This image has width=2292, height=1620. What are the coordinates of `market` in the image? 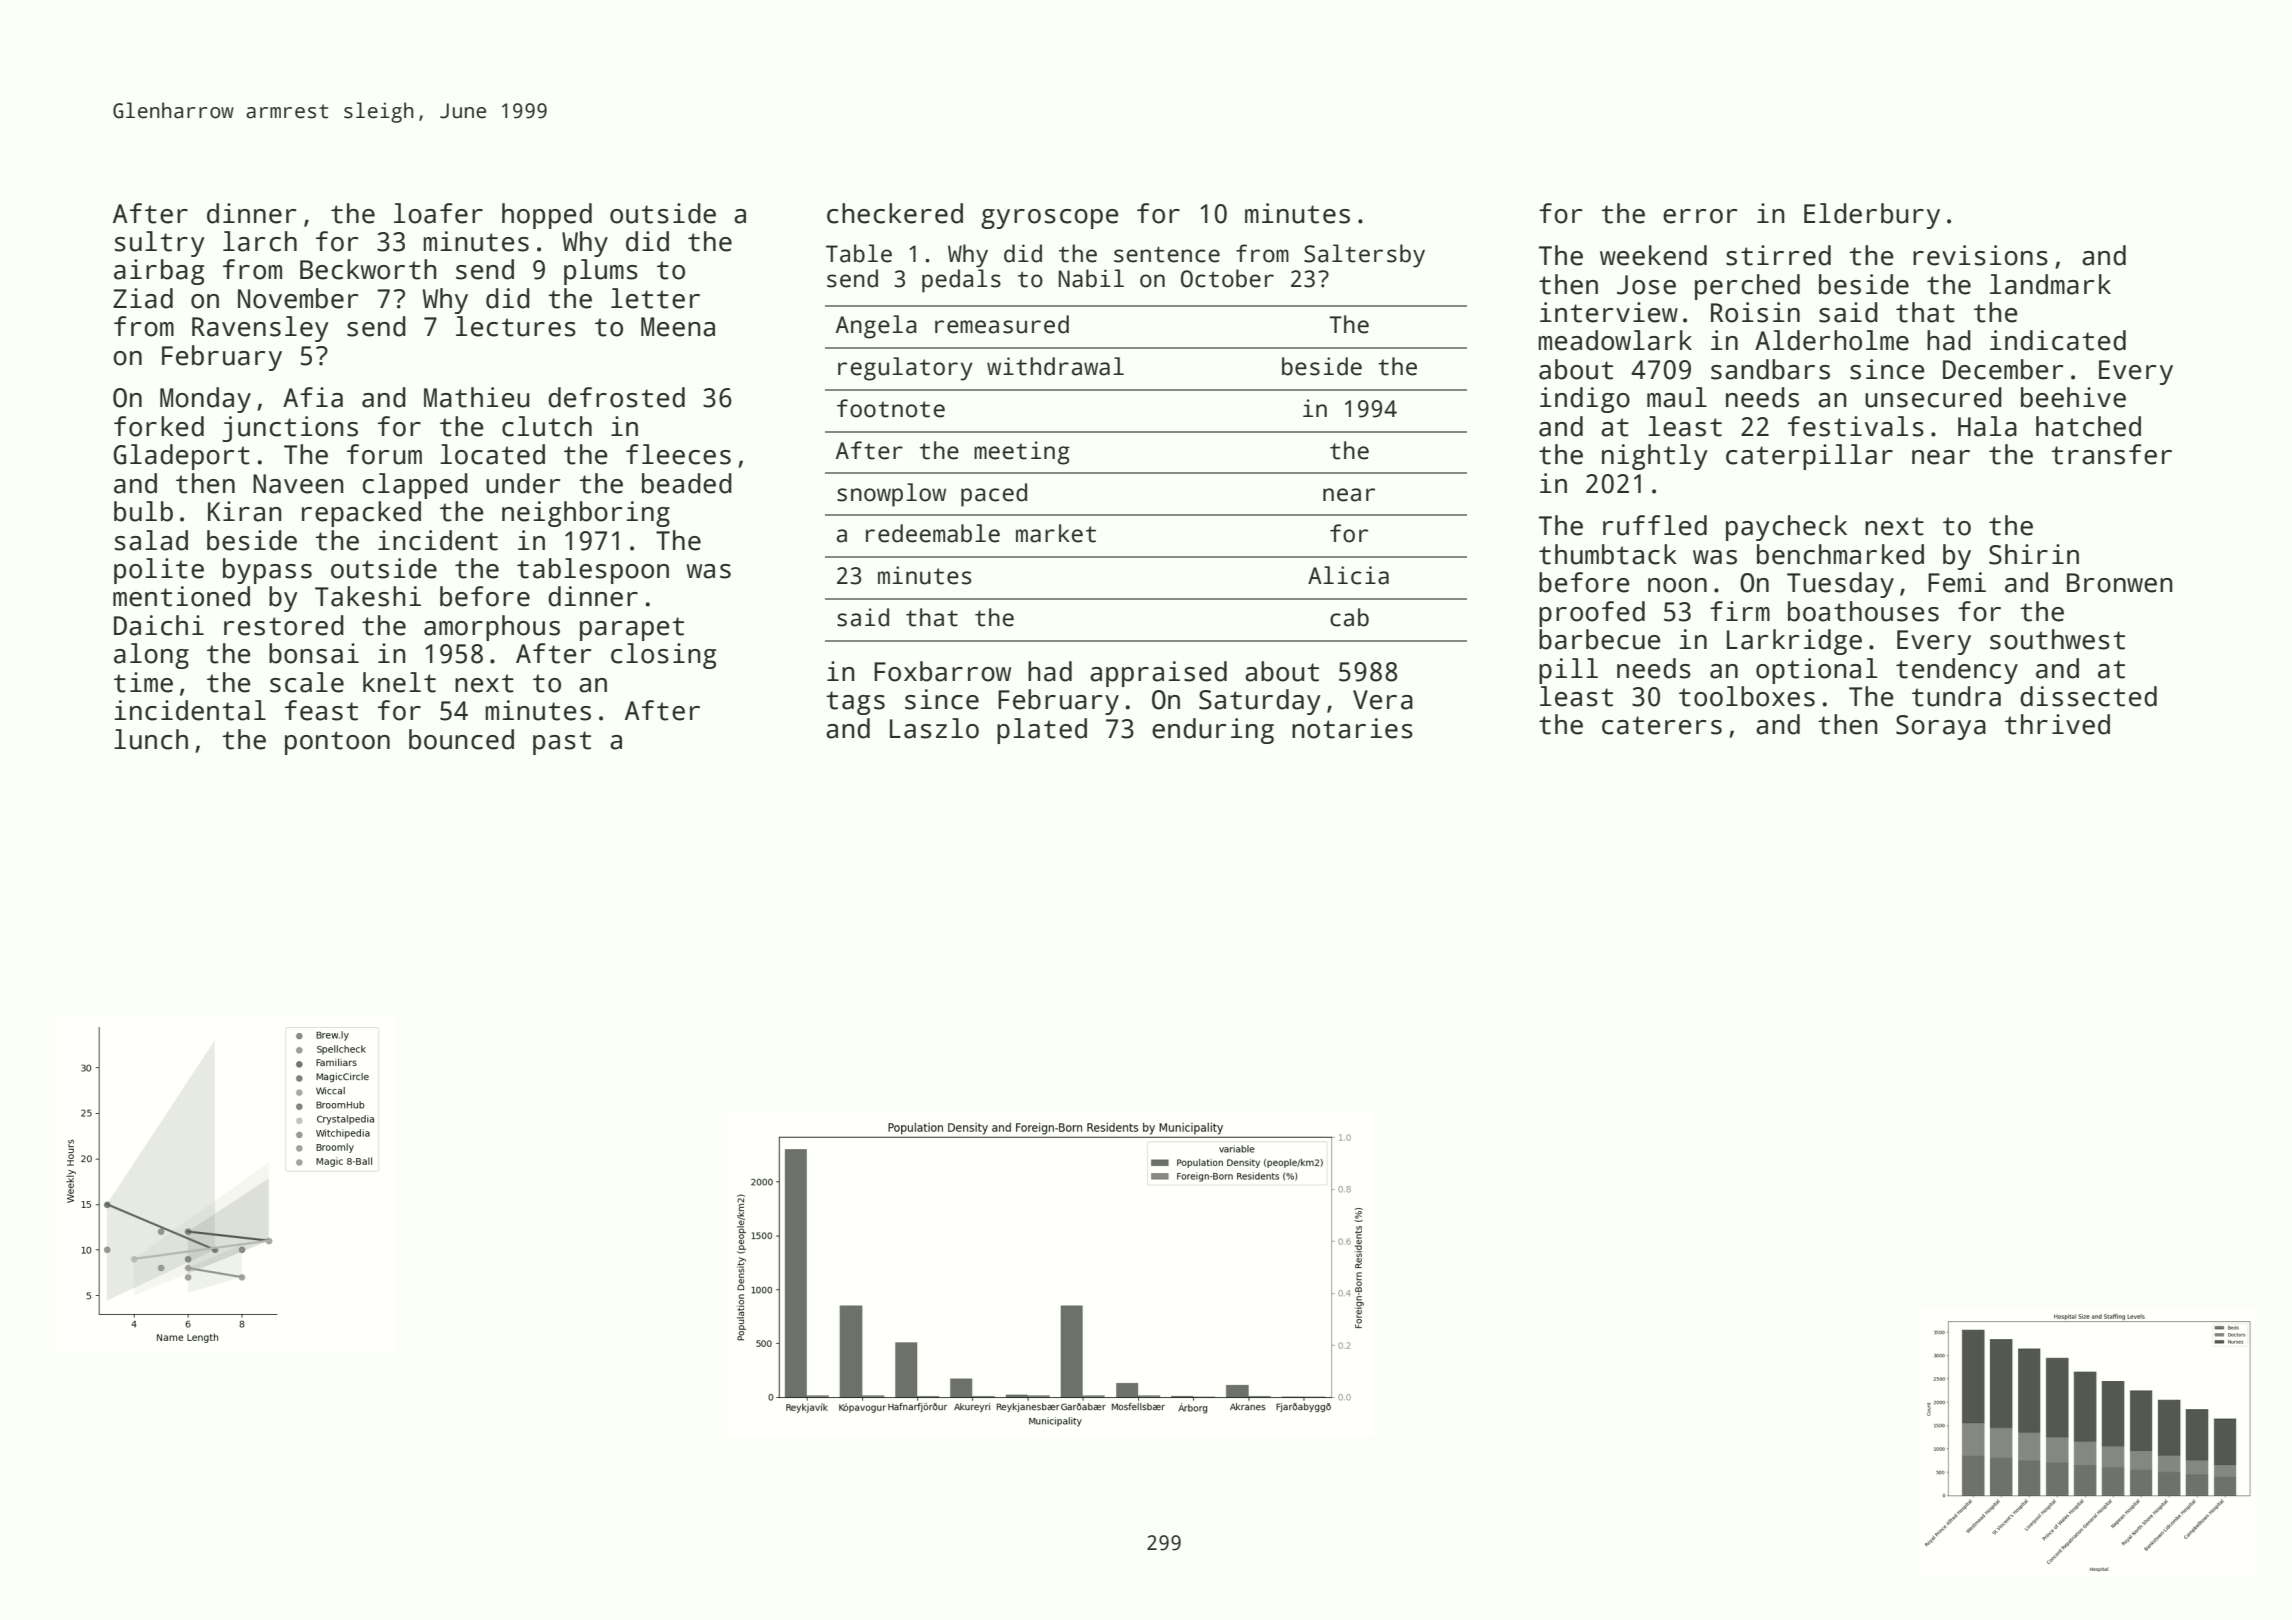 It's located at (1056, 533).
